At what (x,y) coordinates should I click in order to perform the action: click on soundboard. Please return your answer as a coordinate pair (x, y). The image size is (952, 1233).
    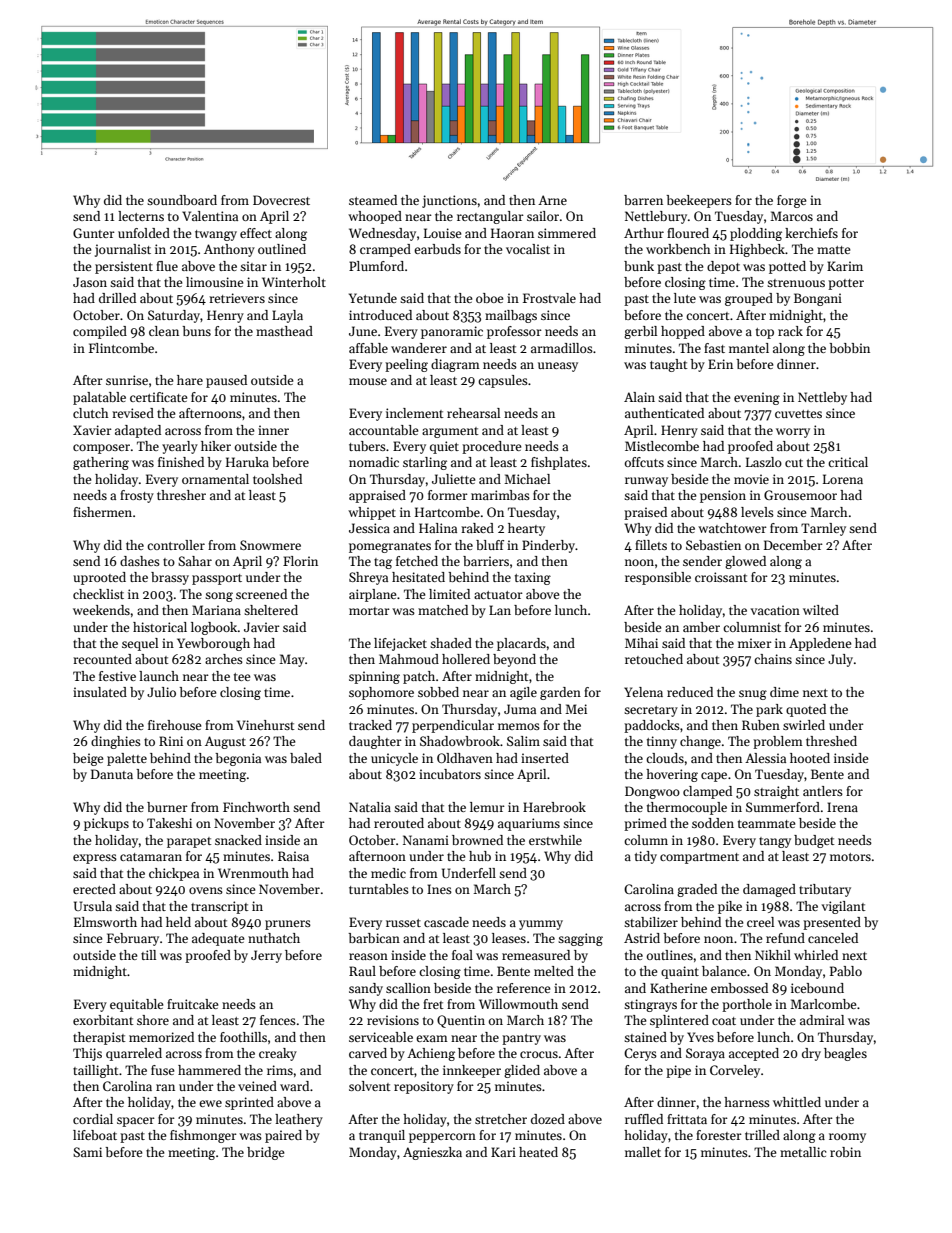
    Looking at the image, I should click on (182, 200).
